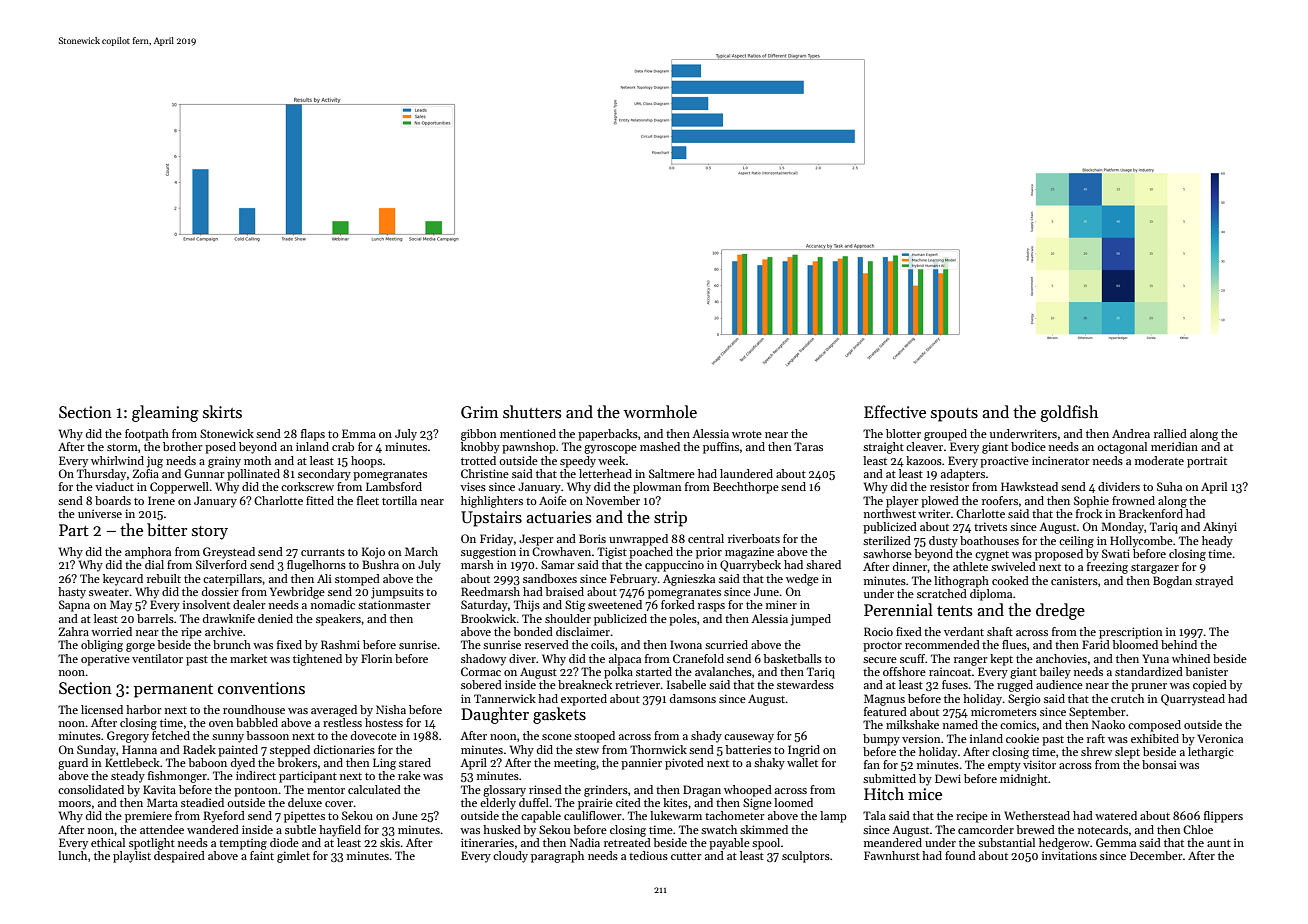 The width and height of the screenshot is (1308, 924). What do you see at coordinates (568, 618) in the screenshot?
I see `shoulder` at bounding box center [568, 618].
